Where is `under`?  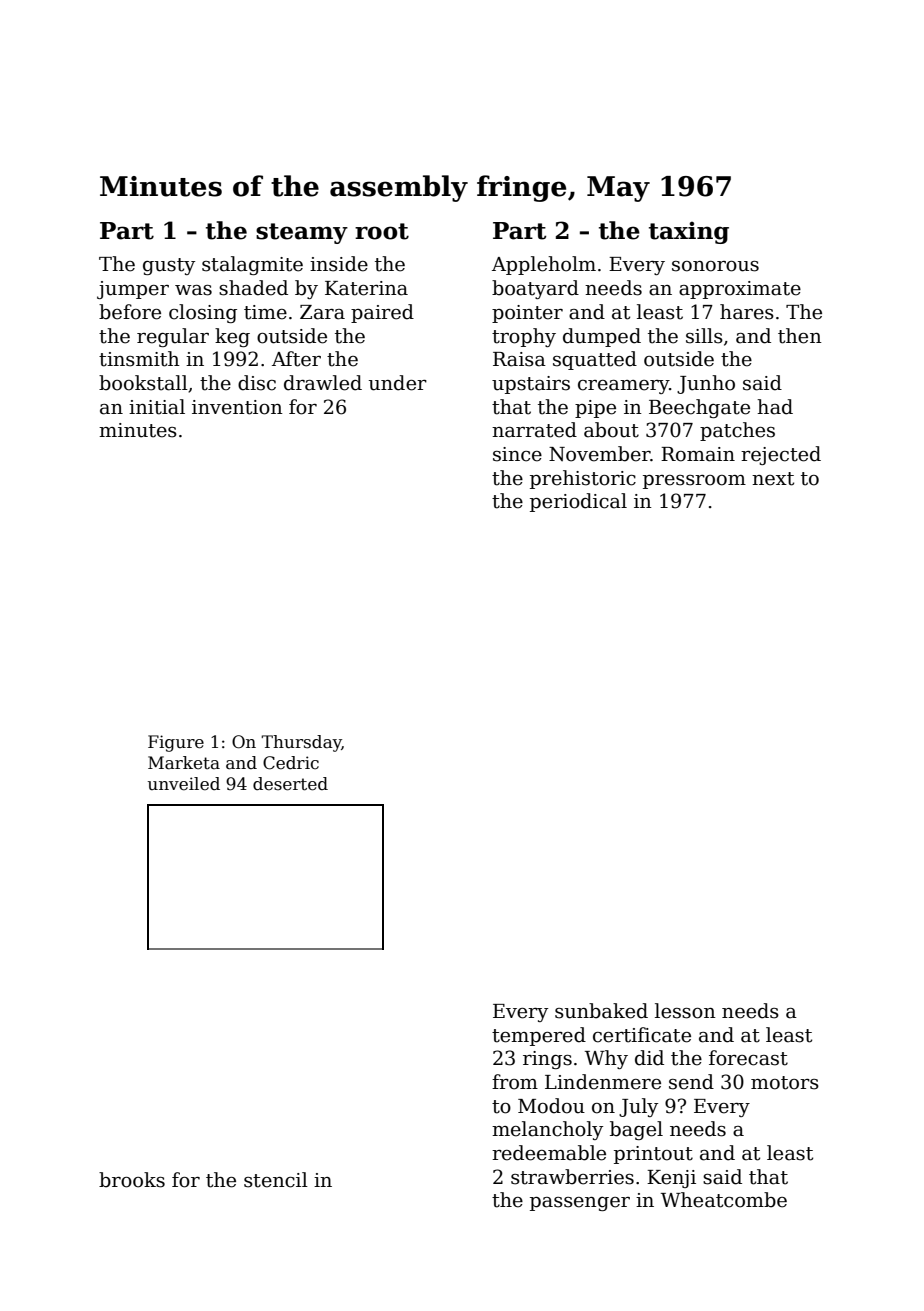 under is located at coordinates (398, 383).
